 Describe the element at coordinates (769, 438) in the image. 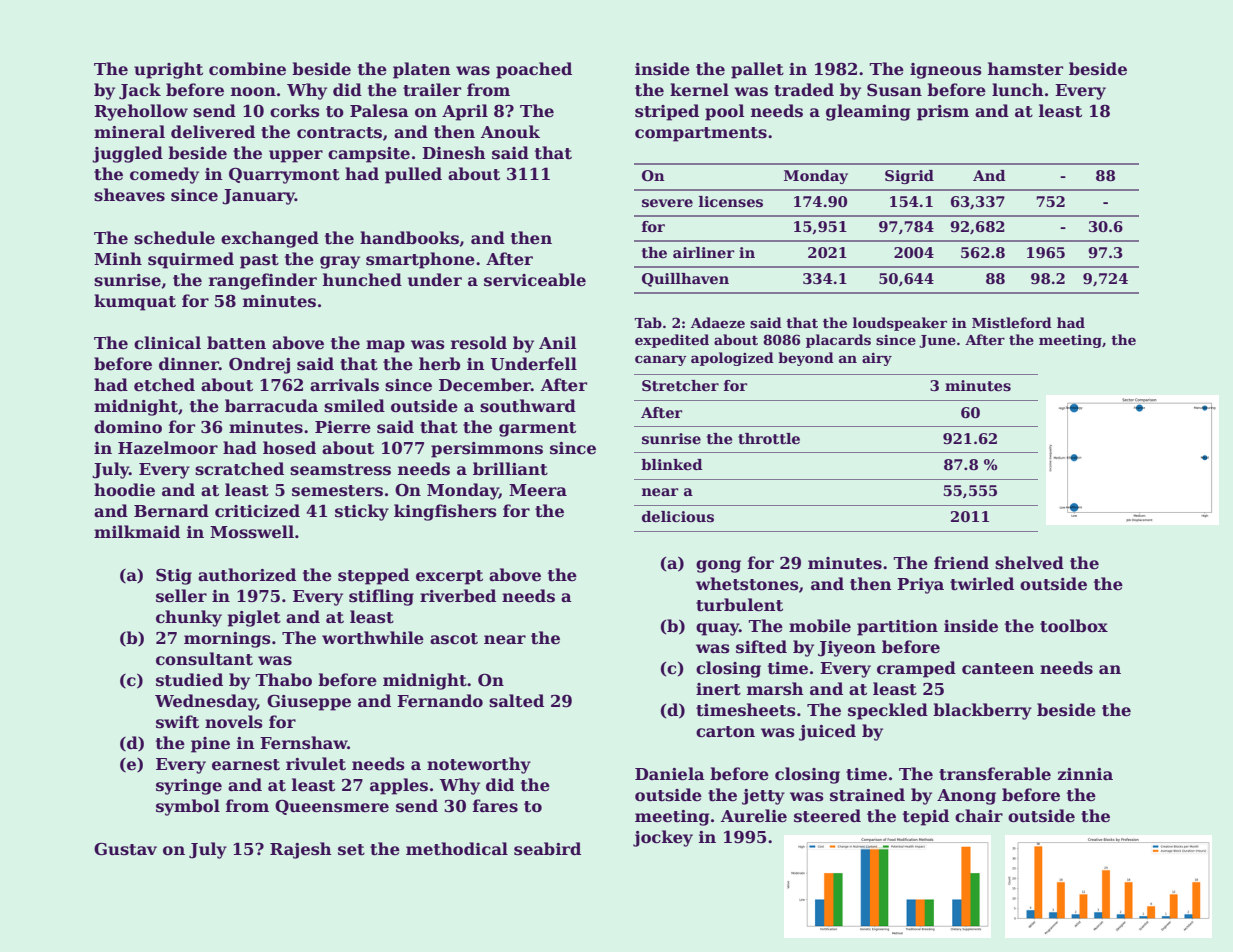

I see `throttle` at that location.
